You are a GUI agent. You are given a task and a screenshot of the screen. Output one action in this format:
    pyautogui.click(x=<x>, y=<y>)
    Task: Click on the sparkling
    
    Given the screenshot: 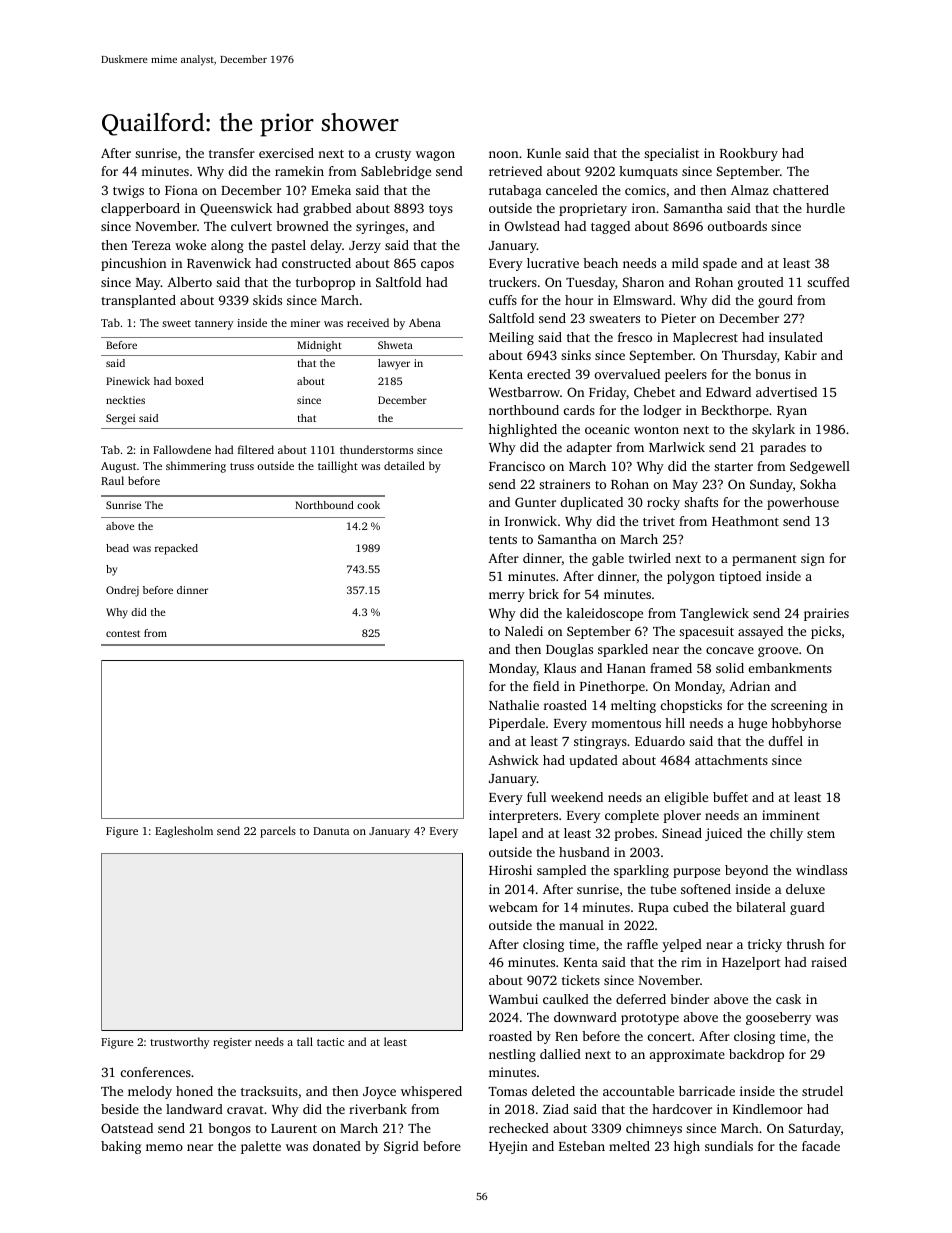 What is the action you would take?
    pyautogui.click(x=641, y=871)
